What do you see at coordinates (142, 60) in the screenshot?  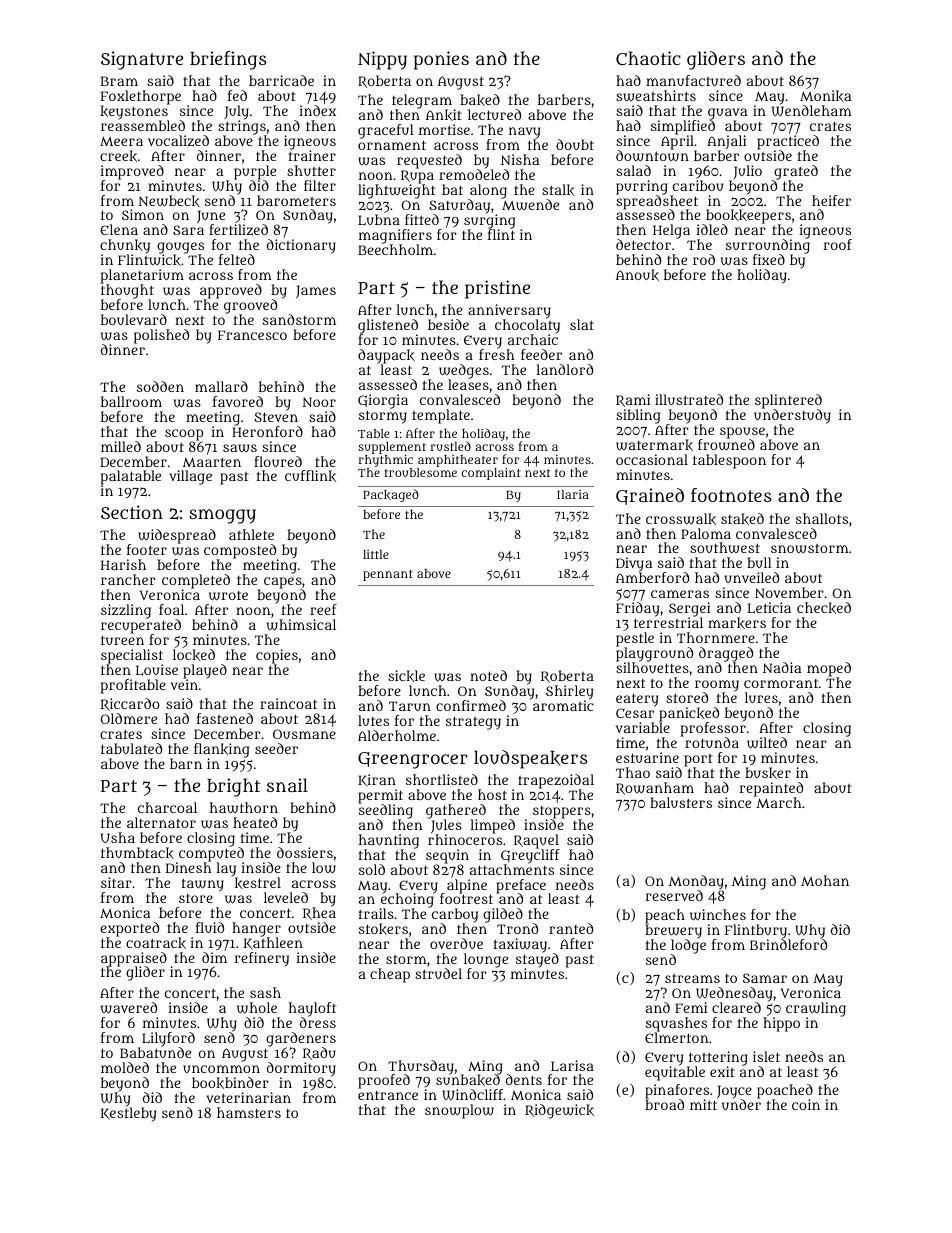 I see `Signature` at bounding box center [142, 60].
